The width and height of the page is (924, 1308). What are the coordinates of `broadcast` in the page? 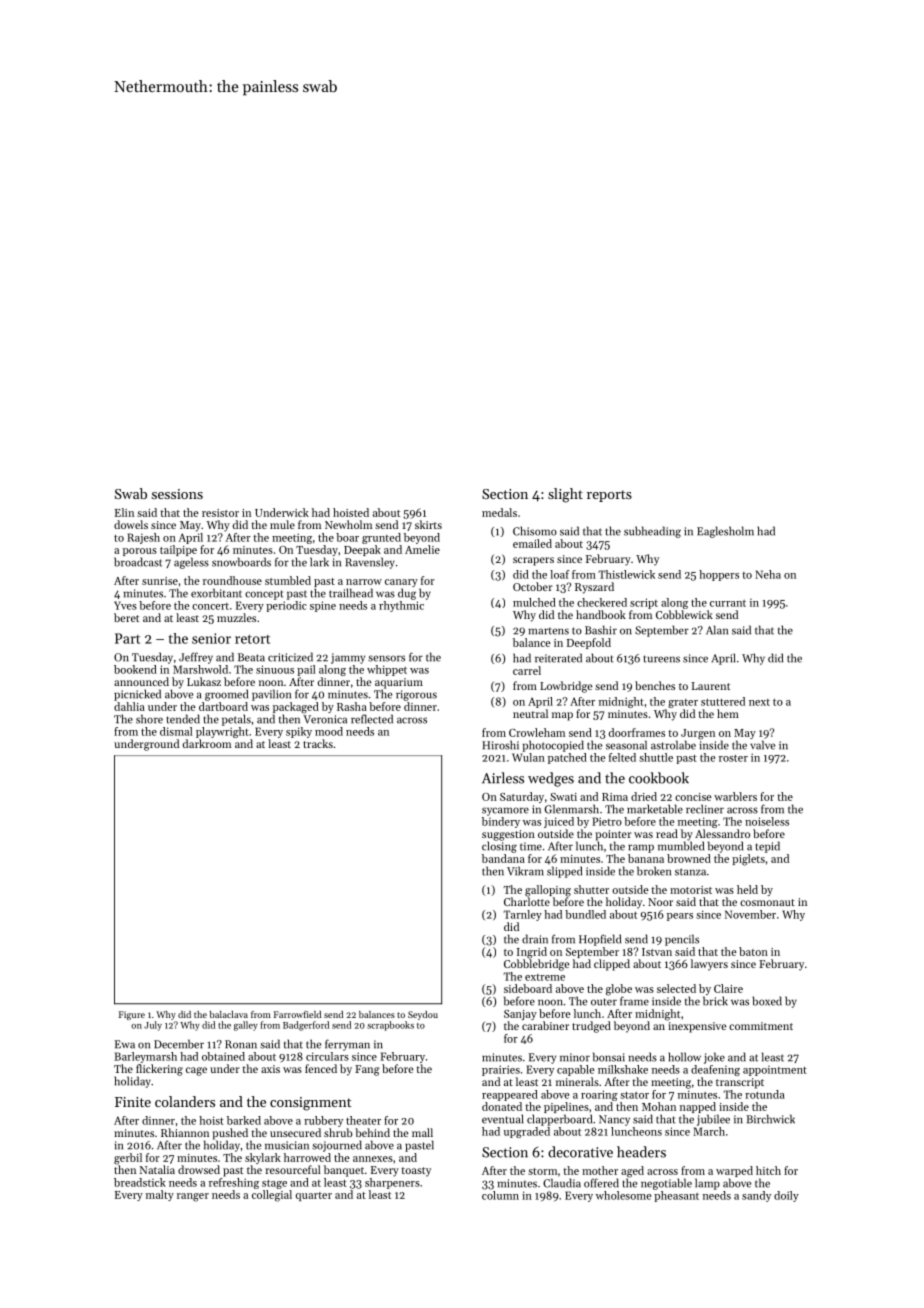 It's located at (138, 562).
